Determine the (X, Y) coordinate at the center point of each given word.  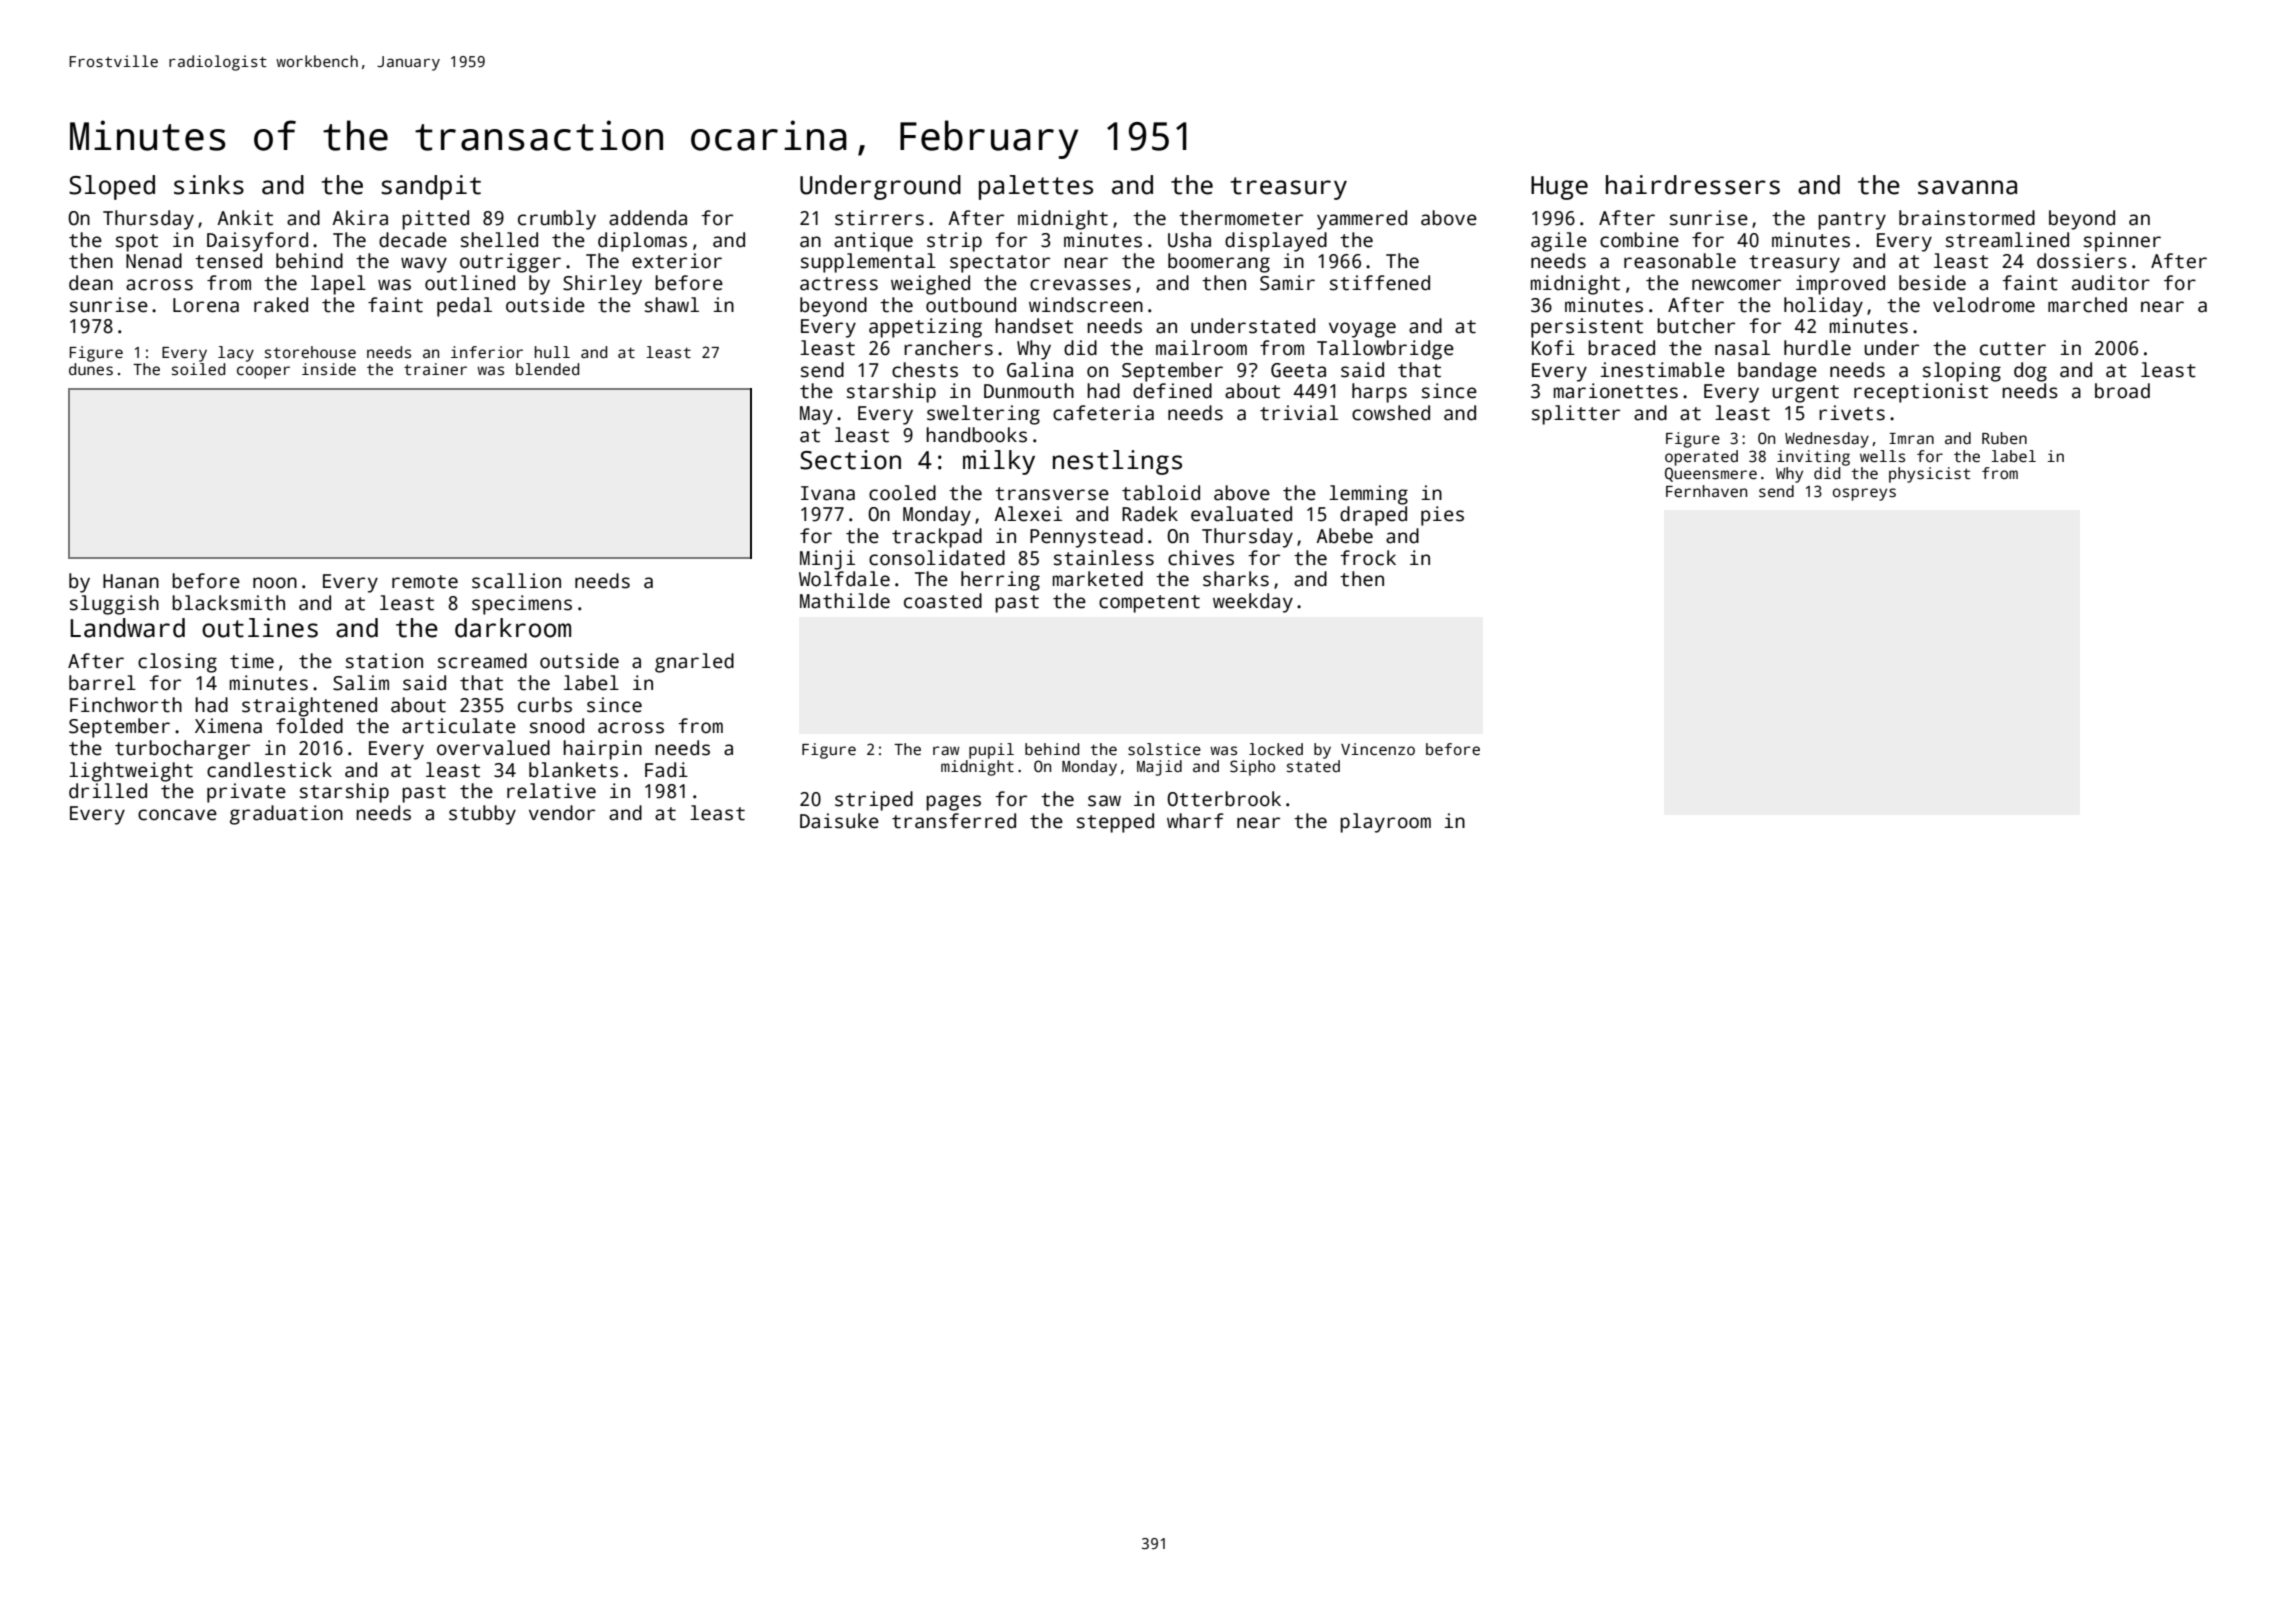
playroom (1385, 823)
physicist (1929, 475)
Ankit (245, 218)
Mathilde (845, 601)
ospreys (1864, 494)
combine (1639, 240)
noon (275, 583)
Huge (1559, 188)
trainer (435, 369)
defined (1172, 391)
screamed (482, 661)
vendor (562, 813)
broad (2122, 391)
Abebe (1344, 536)
